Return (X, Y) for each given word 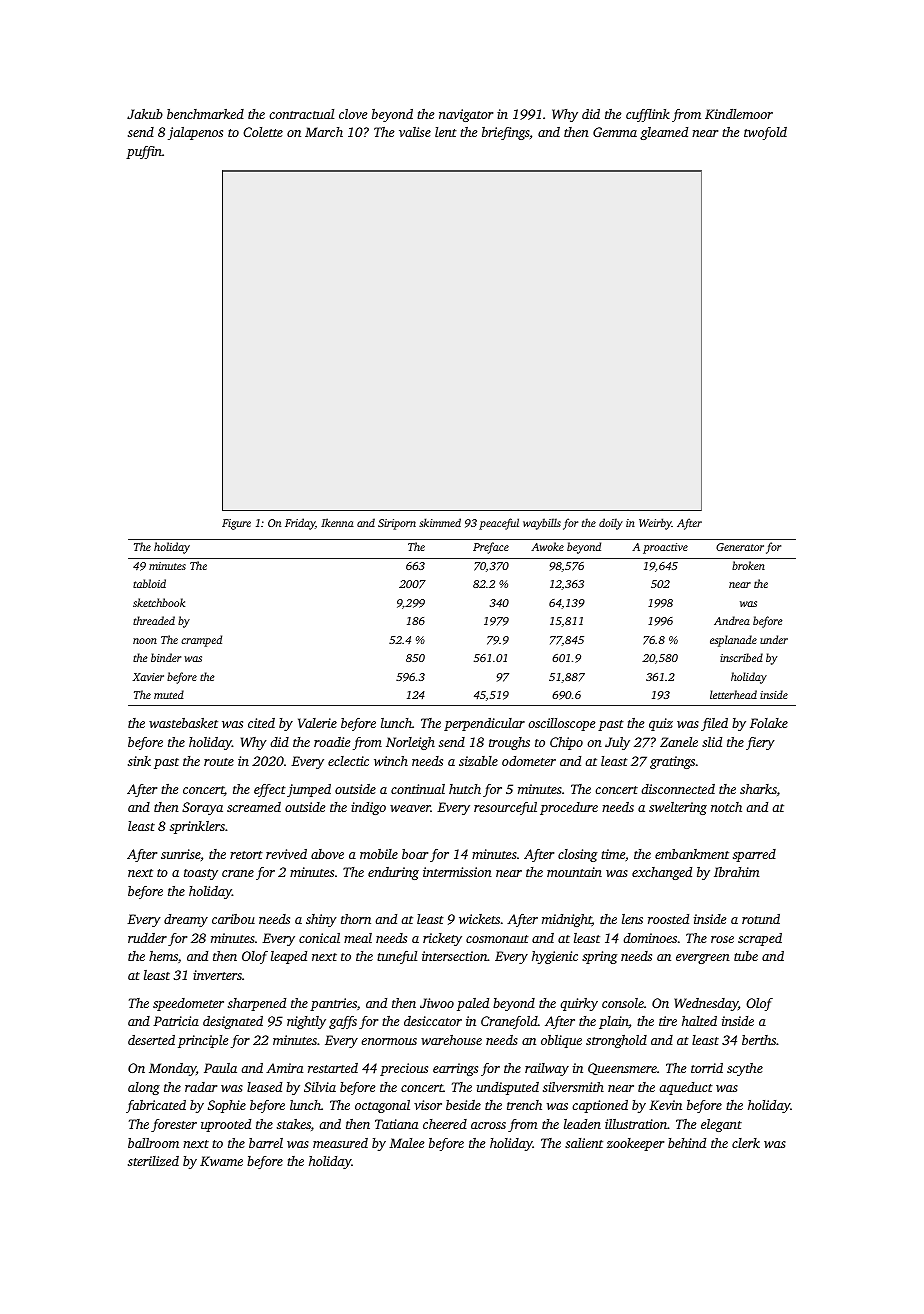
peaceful (499, 524)
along (144, 1088)
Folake (769, 723)
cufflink (648, 115)
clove (353, 114)
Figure (236, 524)
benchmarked (205, 114)
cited (261, 723)
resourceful (505, 808)
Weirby (655, 524)
